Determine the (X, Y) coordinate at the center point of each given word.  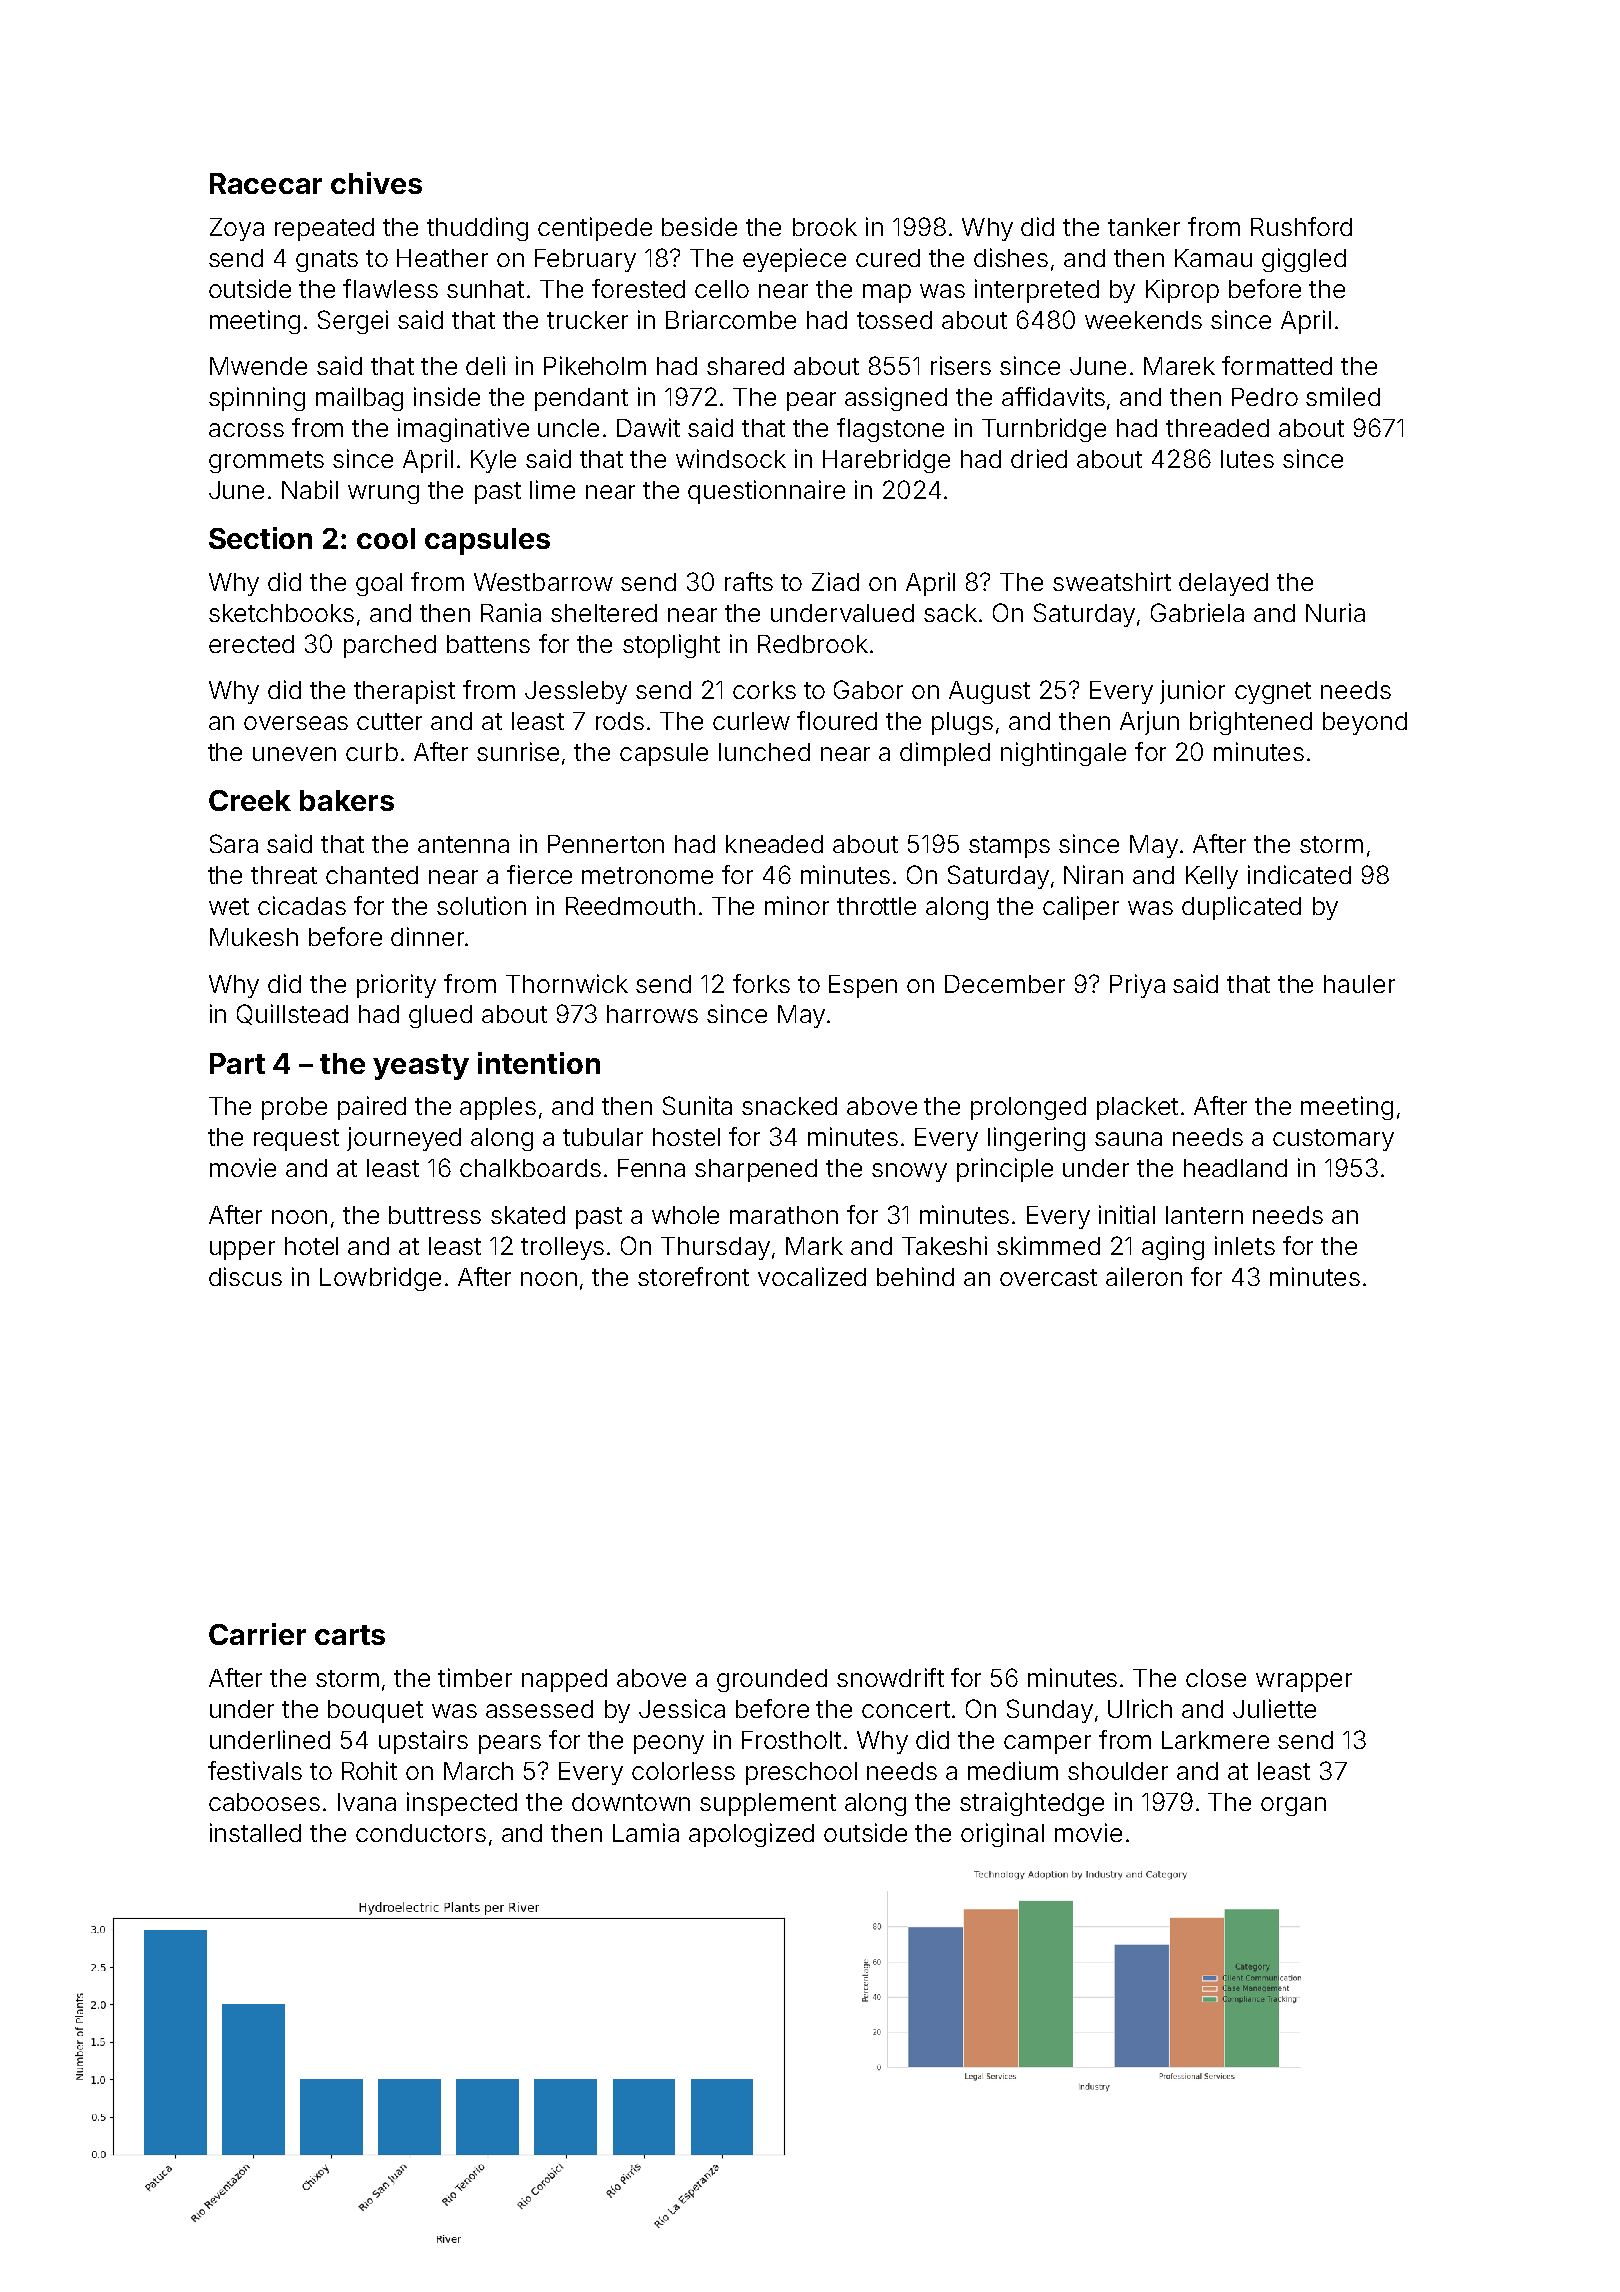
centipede (595, 229)
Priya (1137, 986)
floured (837, 720)
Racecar (266, 183)
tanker (1144, 227)
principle (1005, 1170)
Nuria (1335, 612)
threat (284, 875)
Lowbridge (380, 1279)
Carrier (257, 1634)
